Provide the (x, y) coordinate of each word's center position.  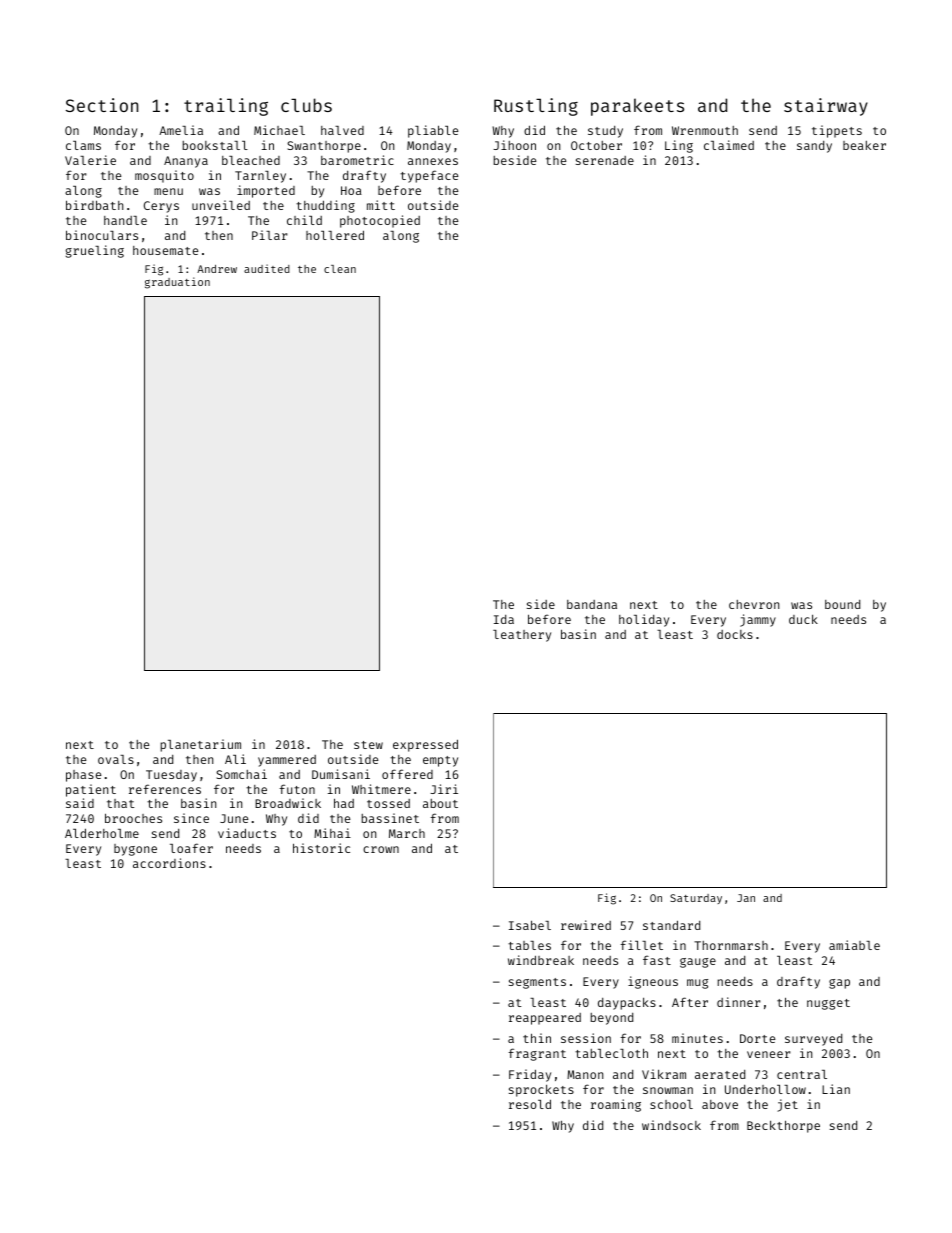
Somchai (241, 774)
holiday (644, 620)
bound (842, 604)
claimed (729, 145)
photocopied (380, 221)
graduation (177, 283)
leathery (522, 636)
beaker (864, 145)
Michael (279, 130)
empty (440, 761)
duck (803, 619)
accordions (169, 863)
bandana (592, 604)
